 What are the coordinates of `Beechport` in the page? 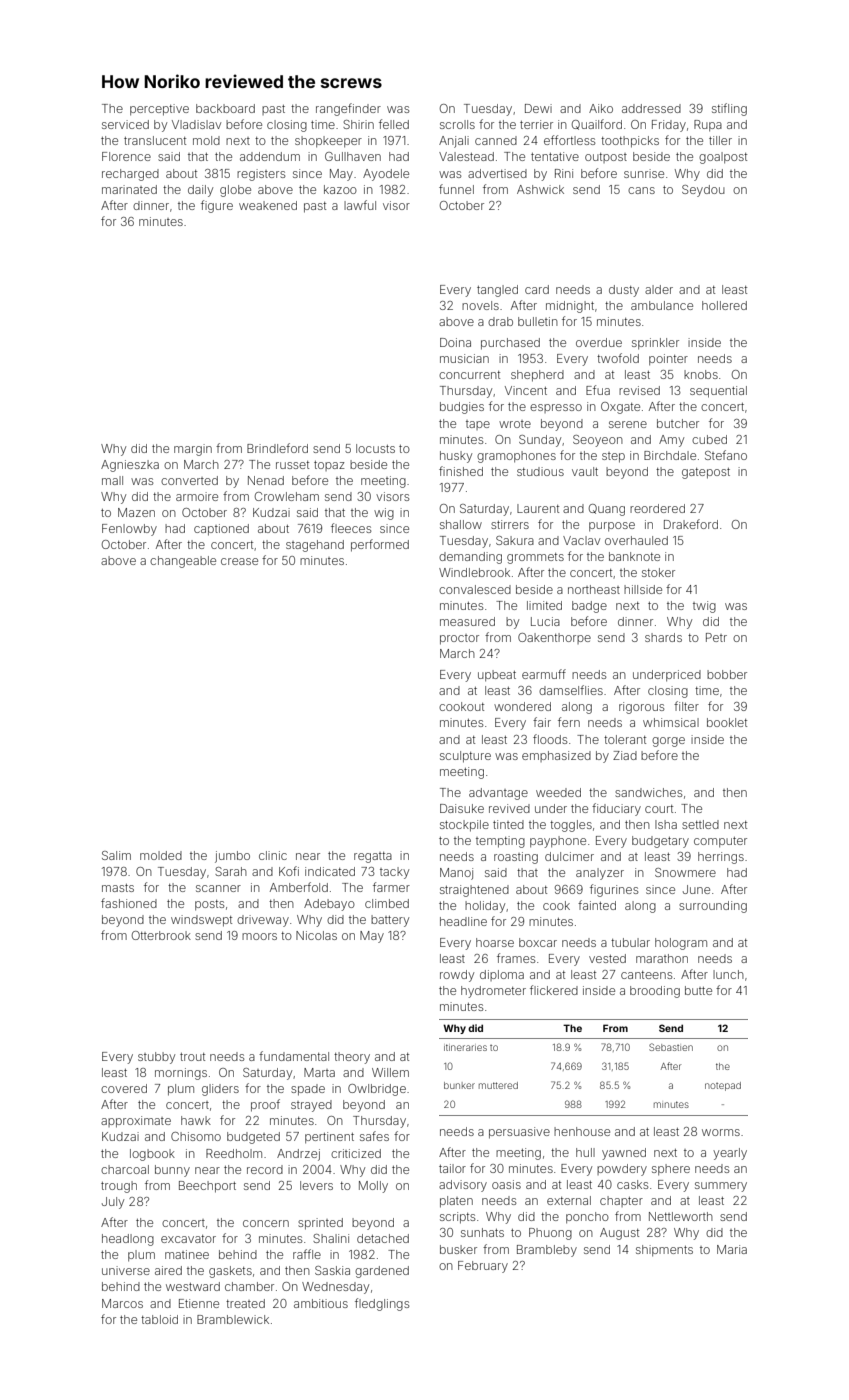 It's located at (207, 1187).
